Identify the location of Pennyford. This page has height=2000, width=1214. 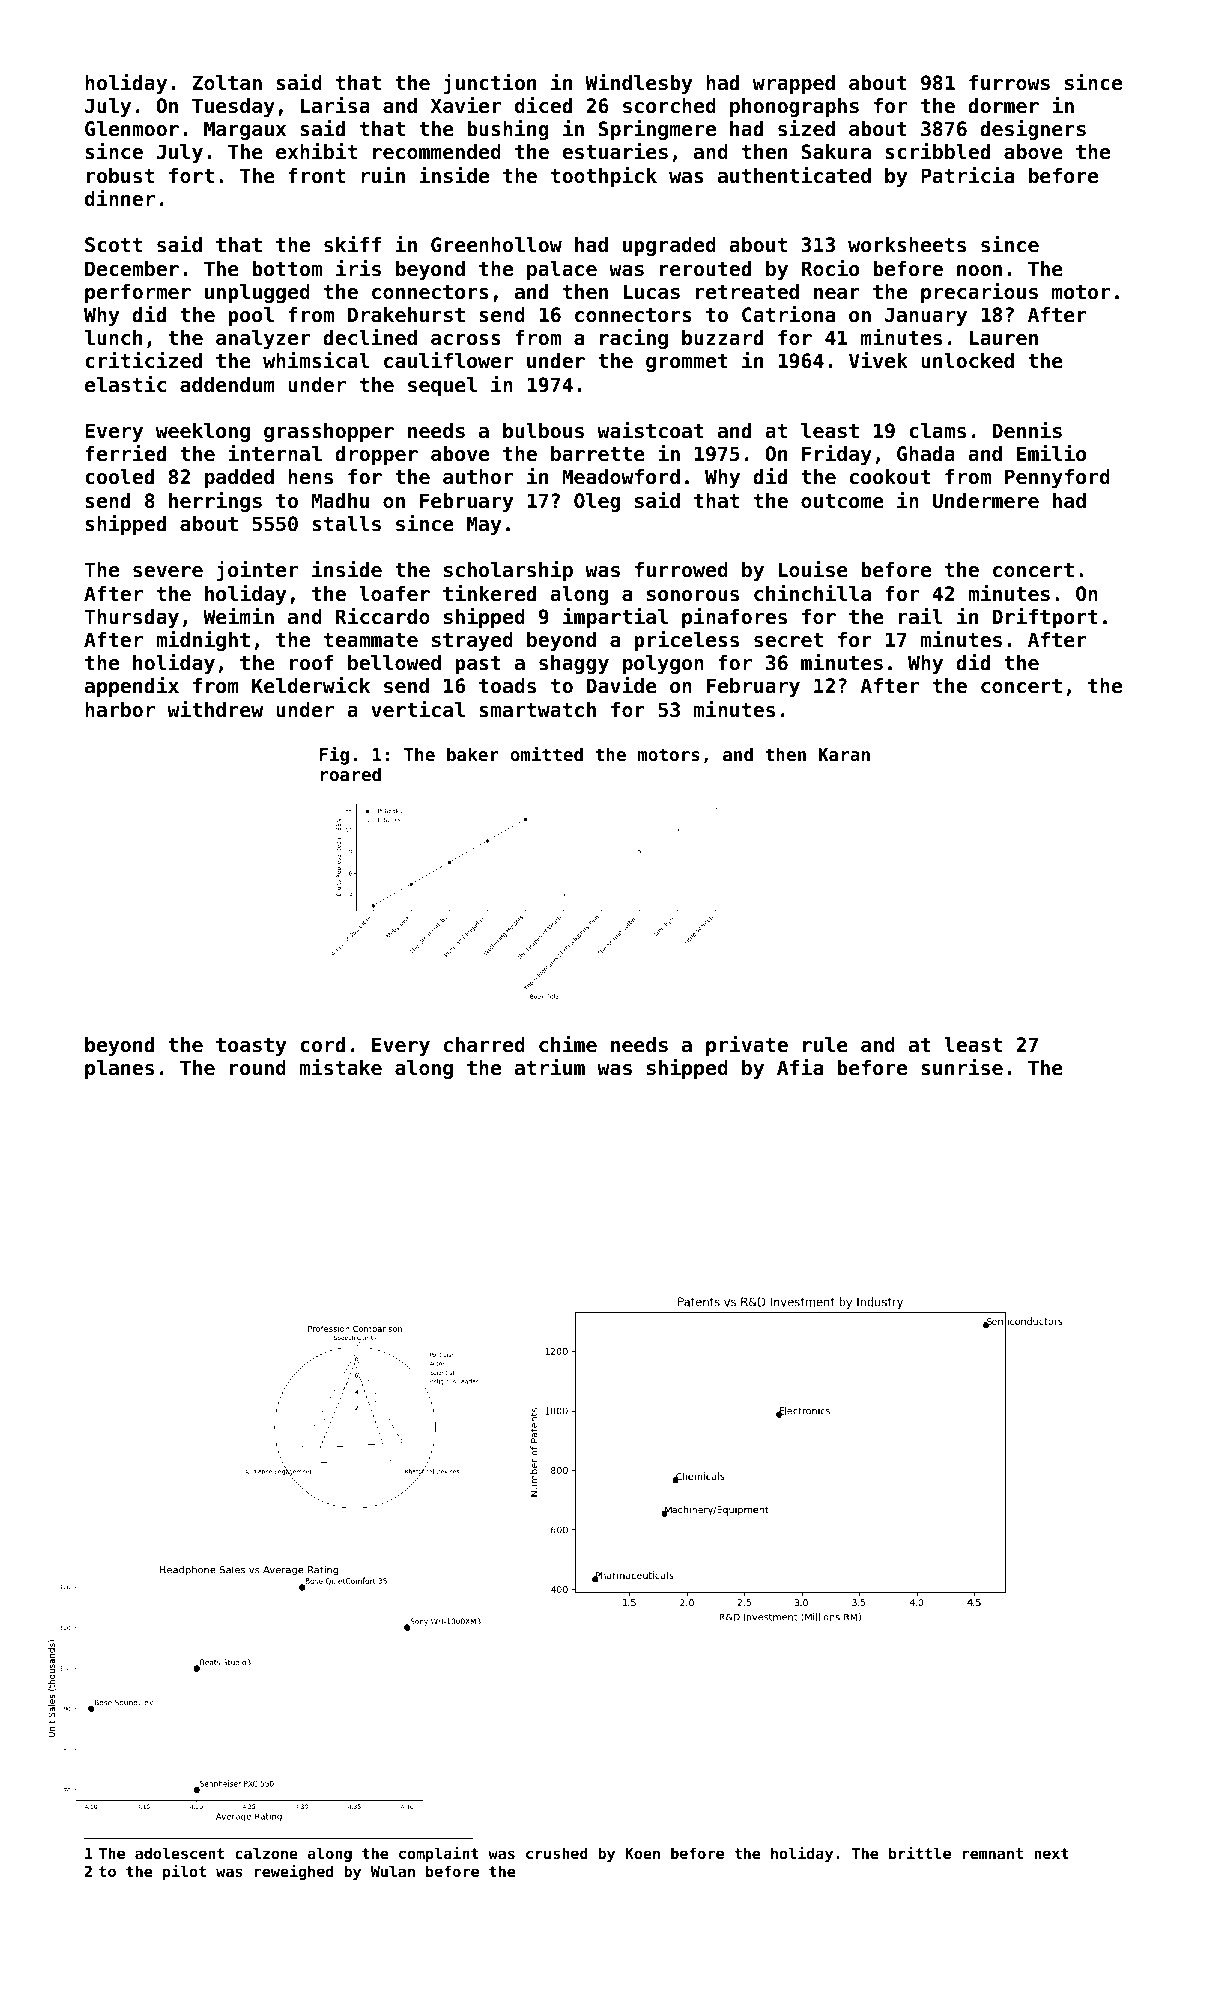
(1057, 478).
